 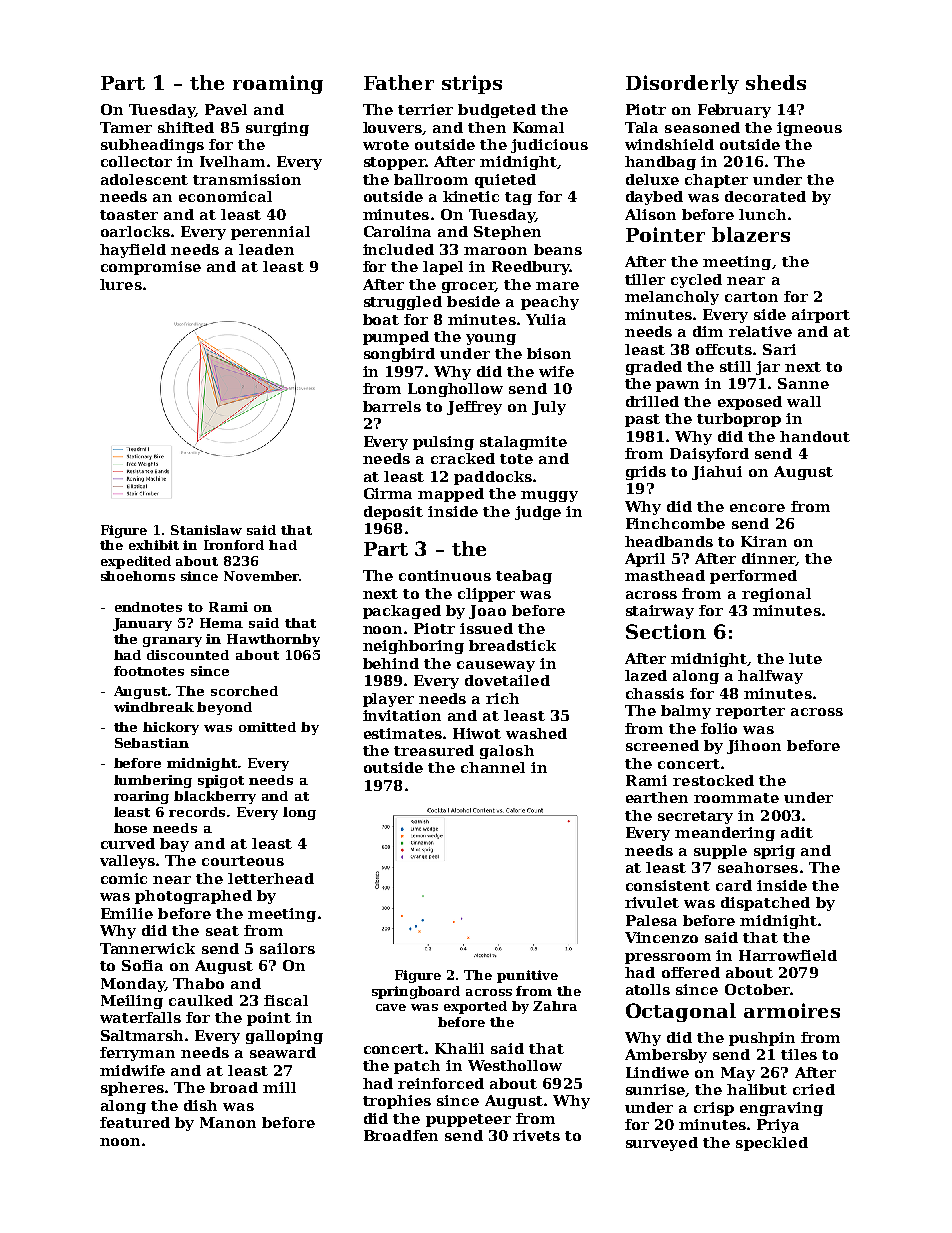 I want to click on featured, so click(x=135, y=1122).
